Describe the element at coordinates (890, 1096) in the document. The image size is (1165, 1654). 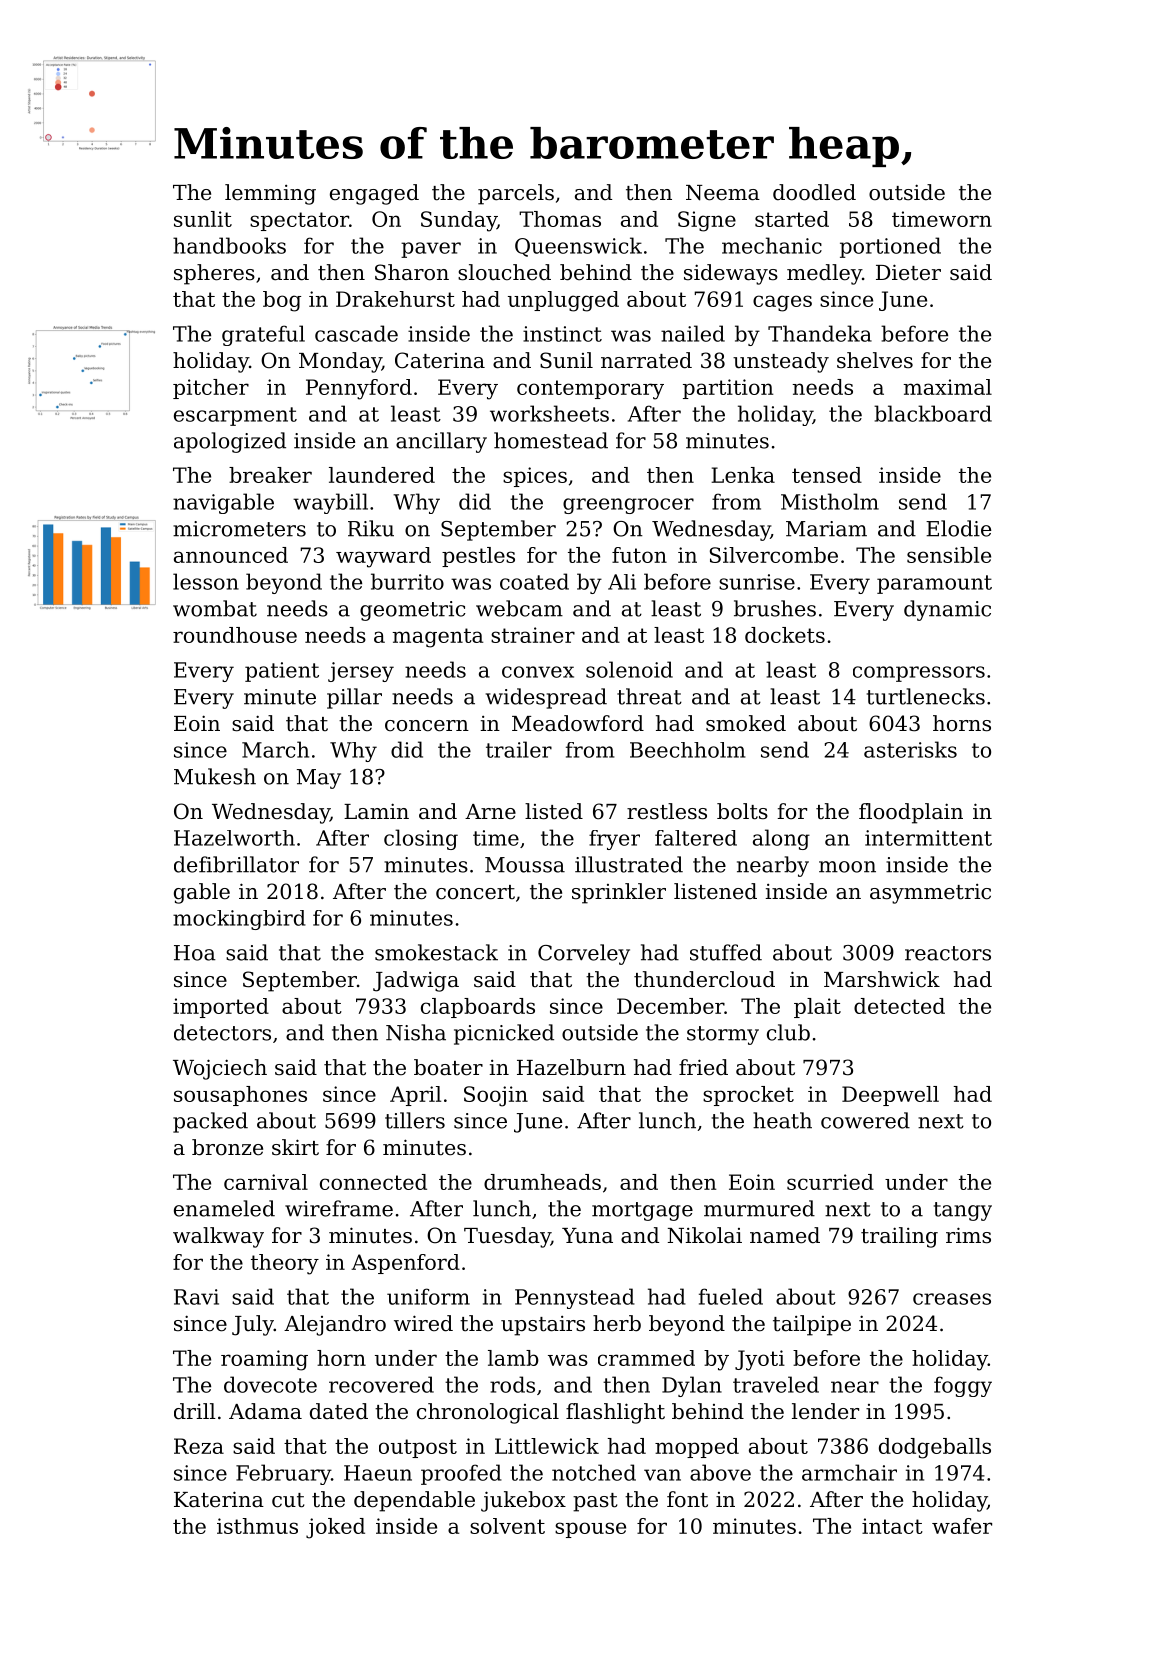
I see `Deepwell` at that location.
